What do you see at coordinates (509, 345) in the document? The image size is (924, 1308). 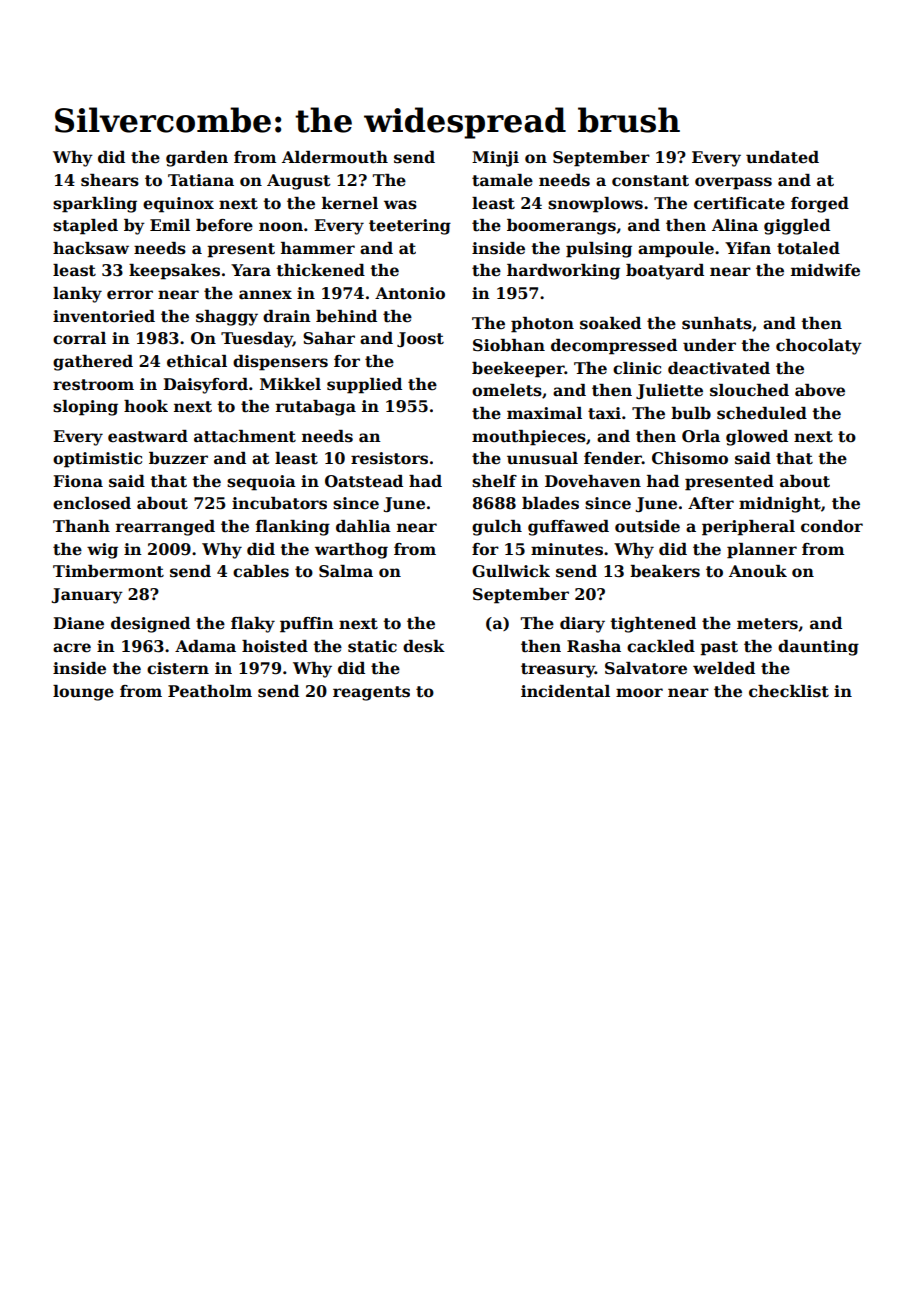 I see `Siobhan` at bounding box center [509, 345].
